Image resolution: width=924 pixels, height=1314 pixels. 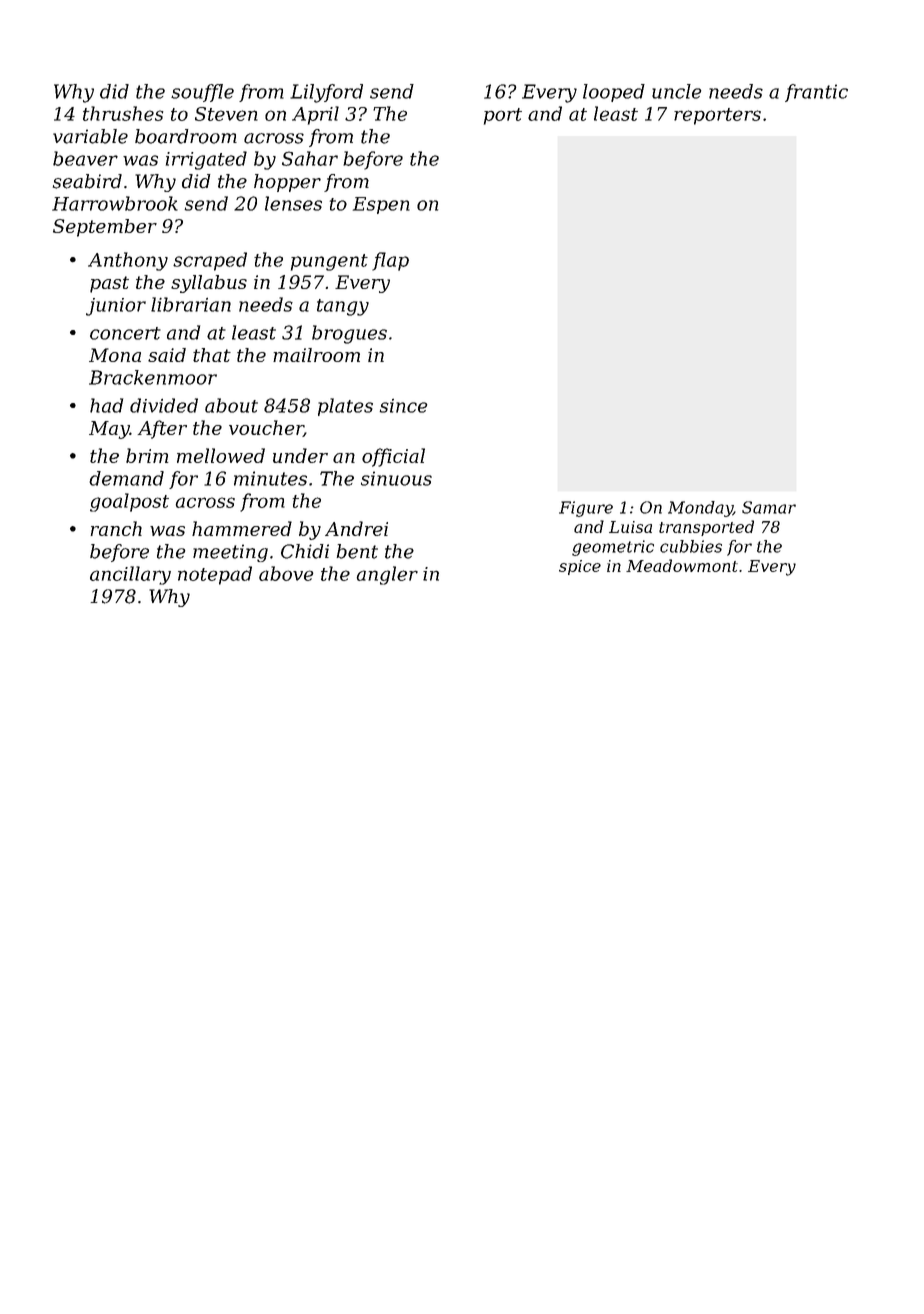 What do you see at coordinates (396, 478) in the document?
I see `sinuous` at bounding box center [396, 478].
